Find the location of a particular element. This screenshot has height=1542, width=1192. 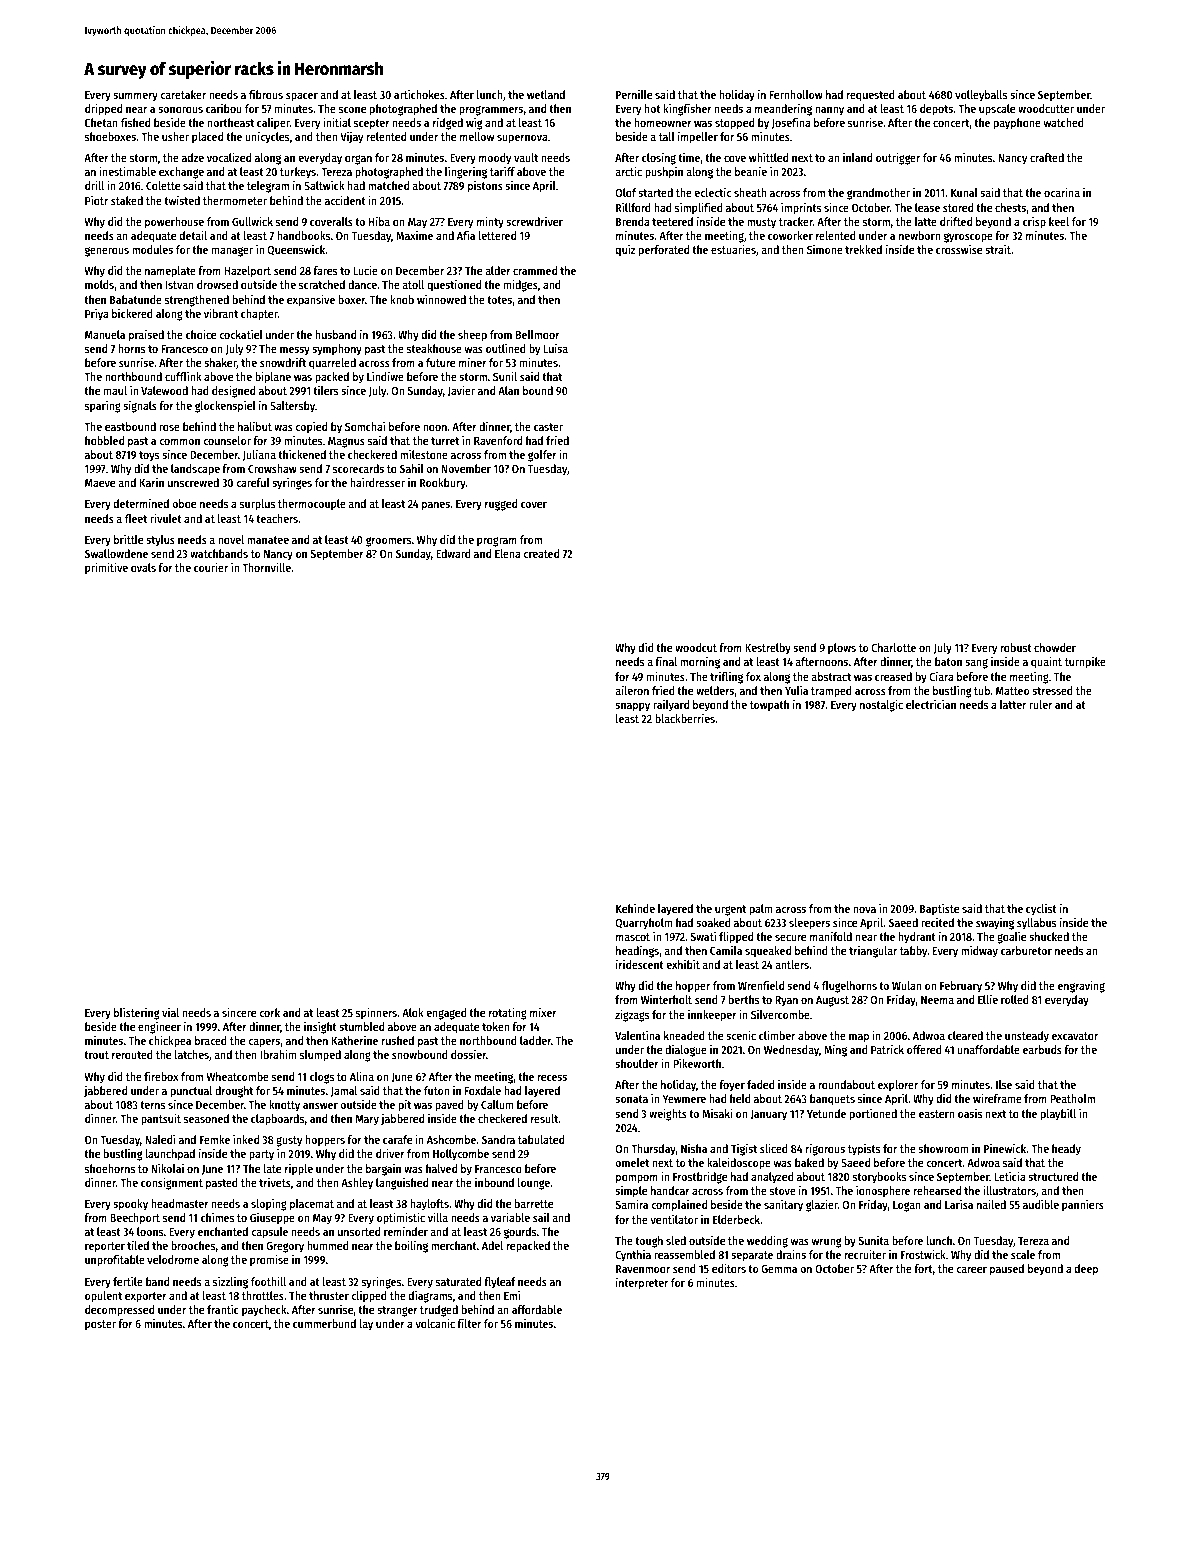

summery is located at coordinates (135, 97).
